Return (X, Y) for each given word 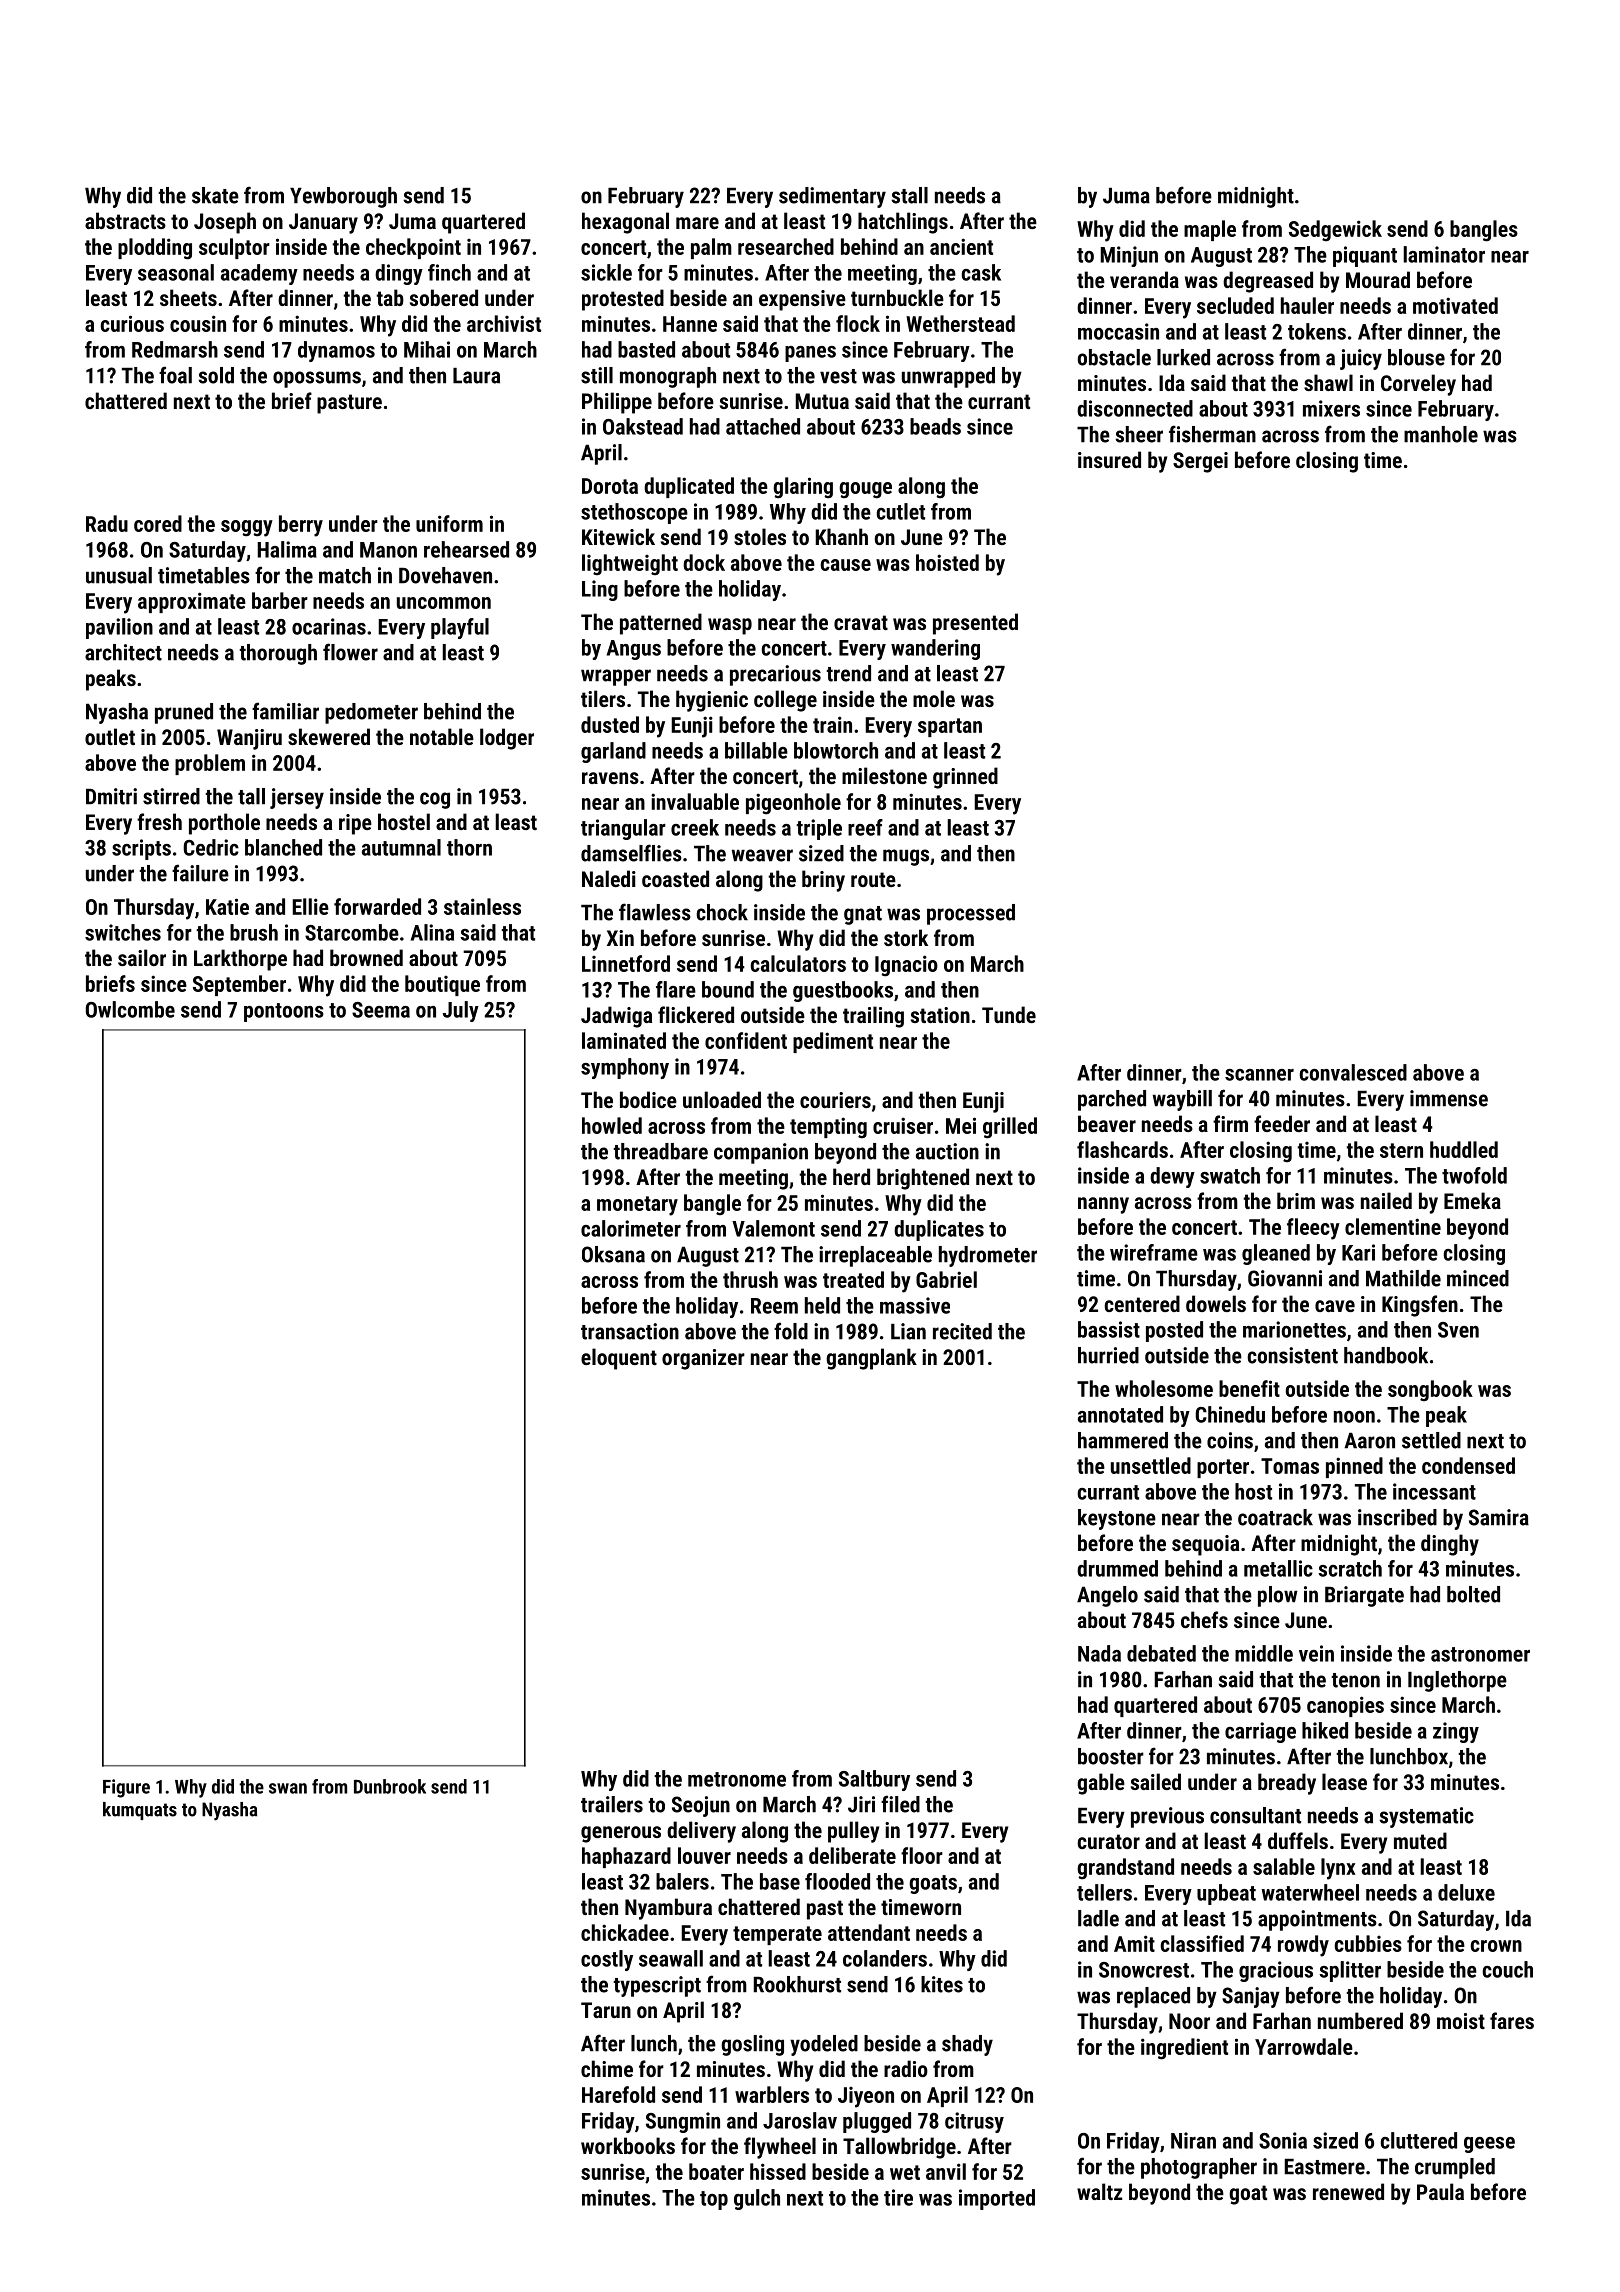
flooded (837, 1881)
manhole (1441, 434)
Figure (126, 1788)
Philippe (617, 403)
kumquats (140, 1811)
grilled (1010, 1128)
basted (646, 349)
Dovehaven (445, 575)
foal (175, 375)
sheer (1139, 434)
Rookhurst (797, 1984)
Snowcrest (1144, 1970)
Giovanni (1285, 1278)
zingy (1456, 1732)
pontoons (284, 1012)
